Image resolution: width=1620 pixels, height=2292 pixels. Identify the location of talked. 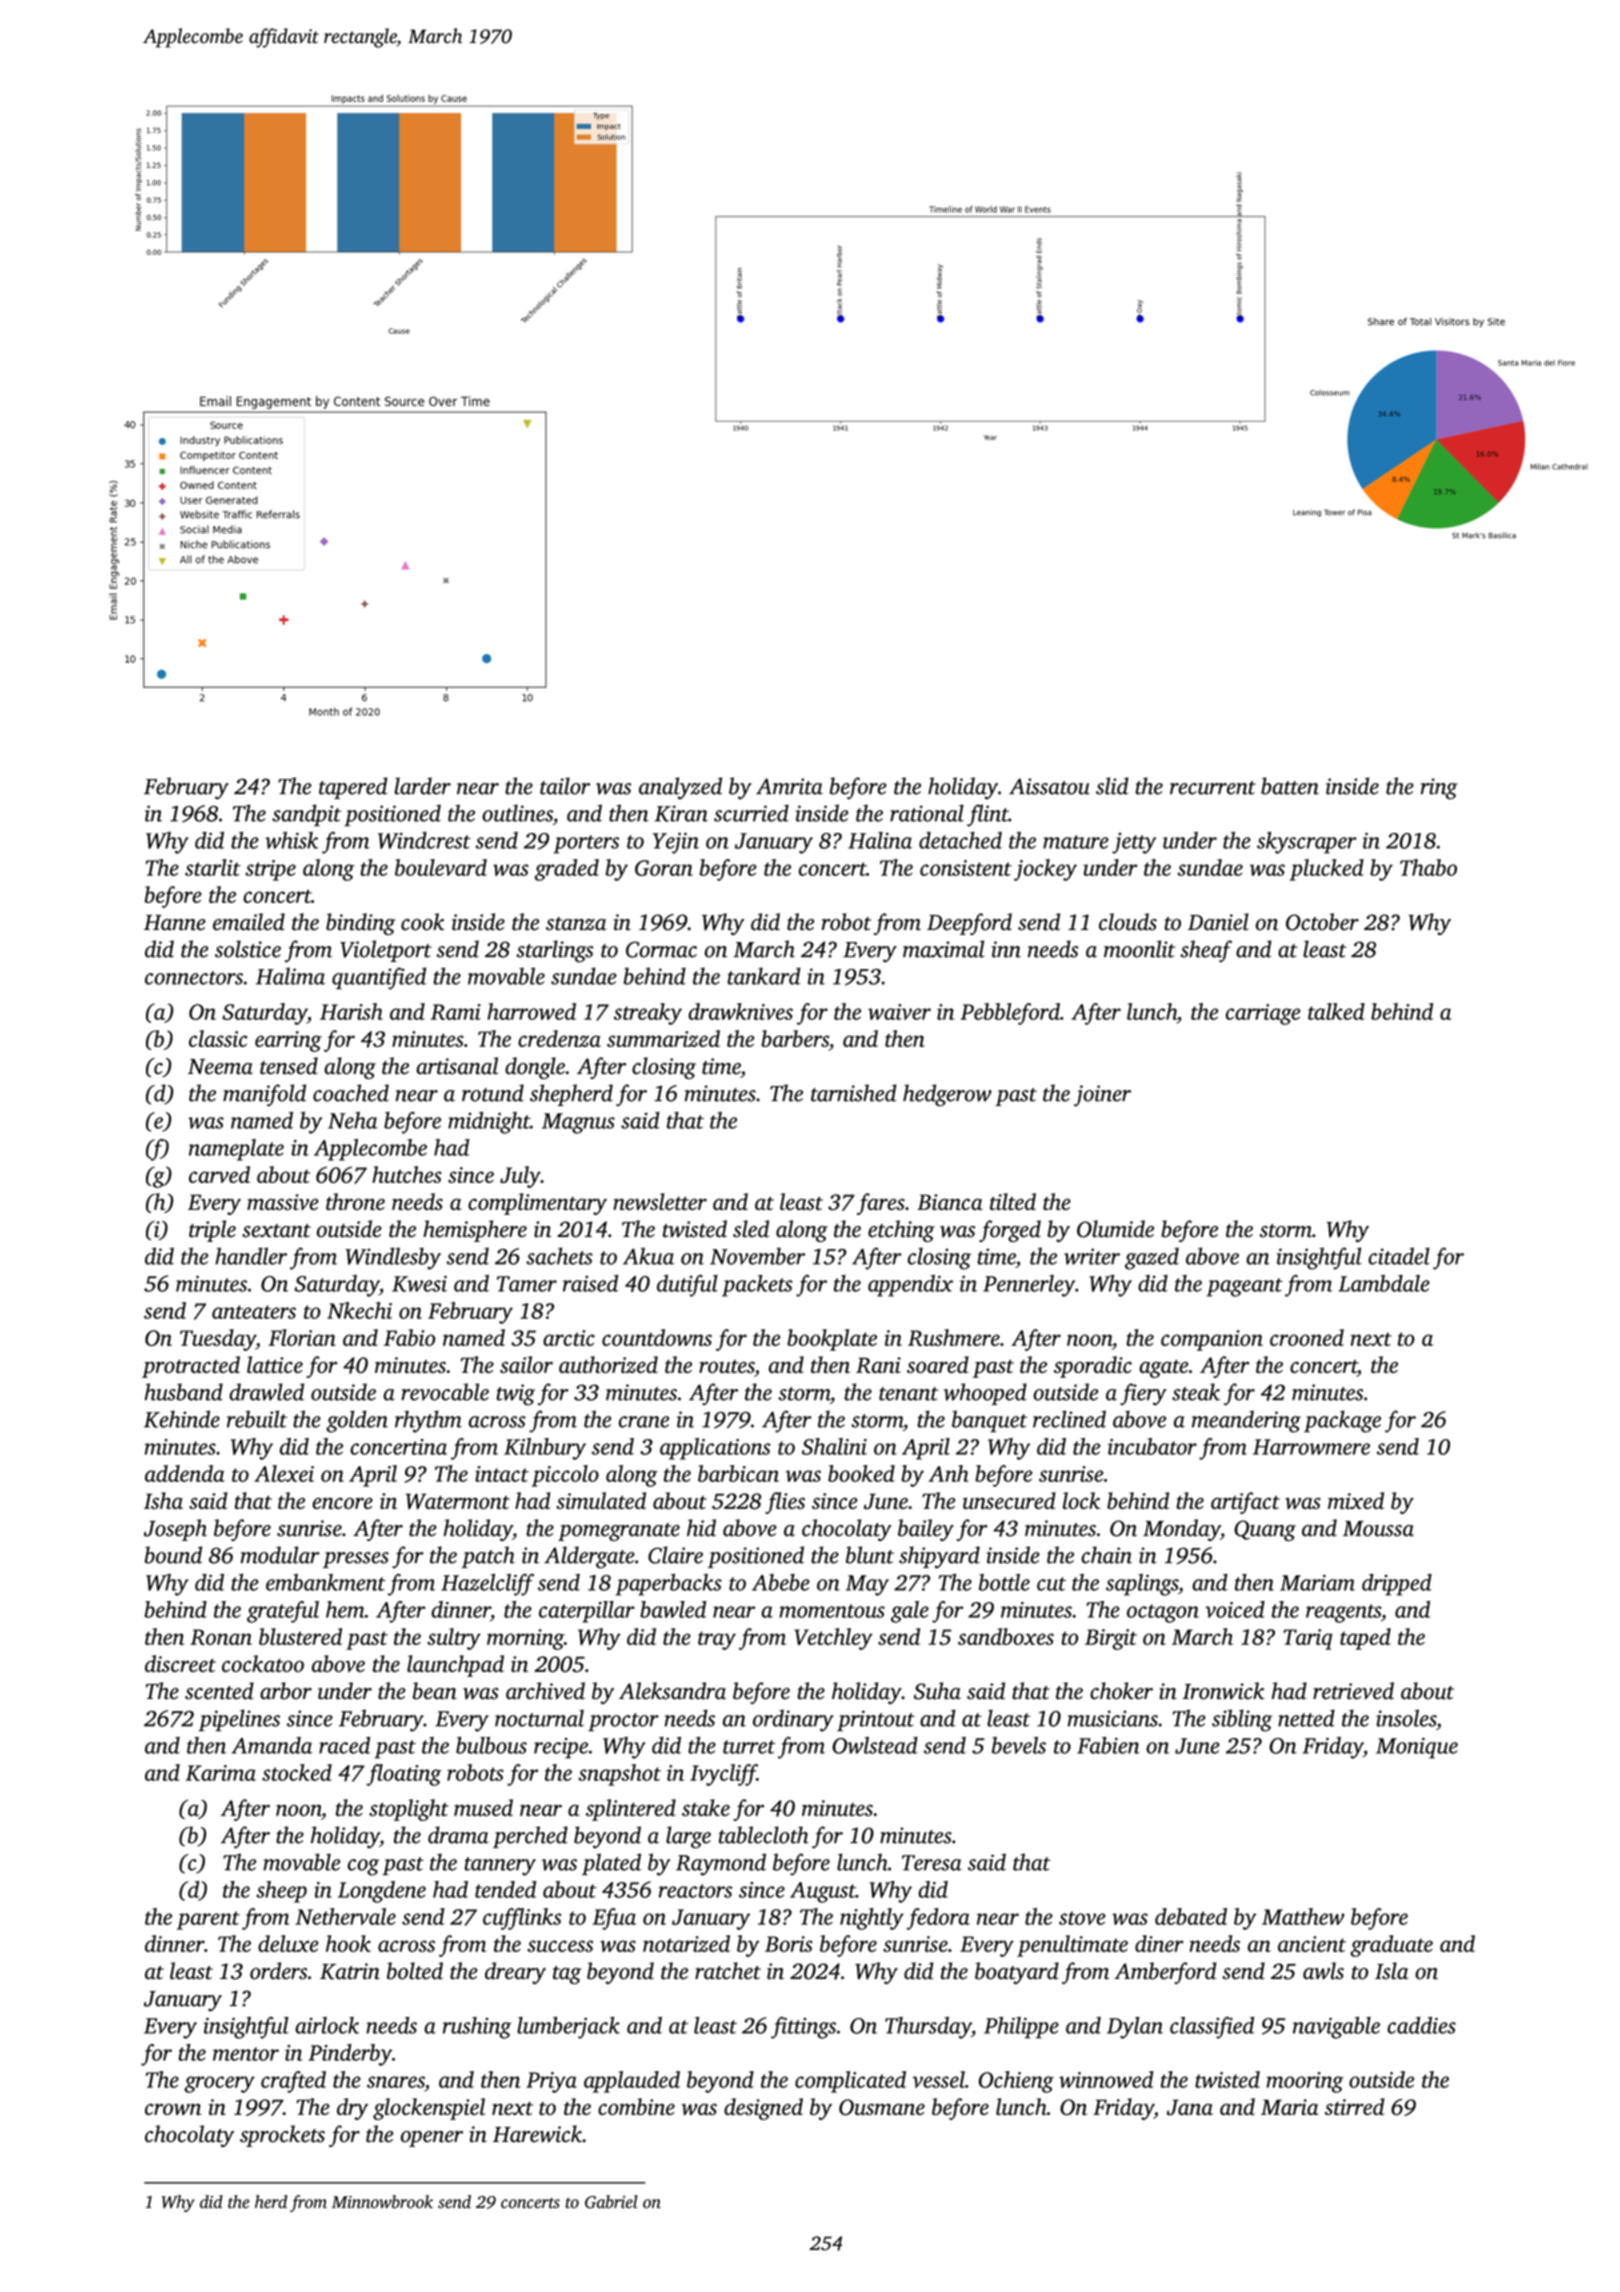
(1336, 1011).
